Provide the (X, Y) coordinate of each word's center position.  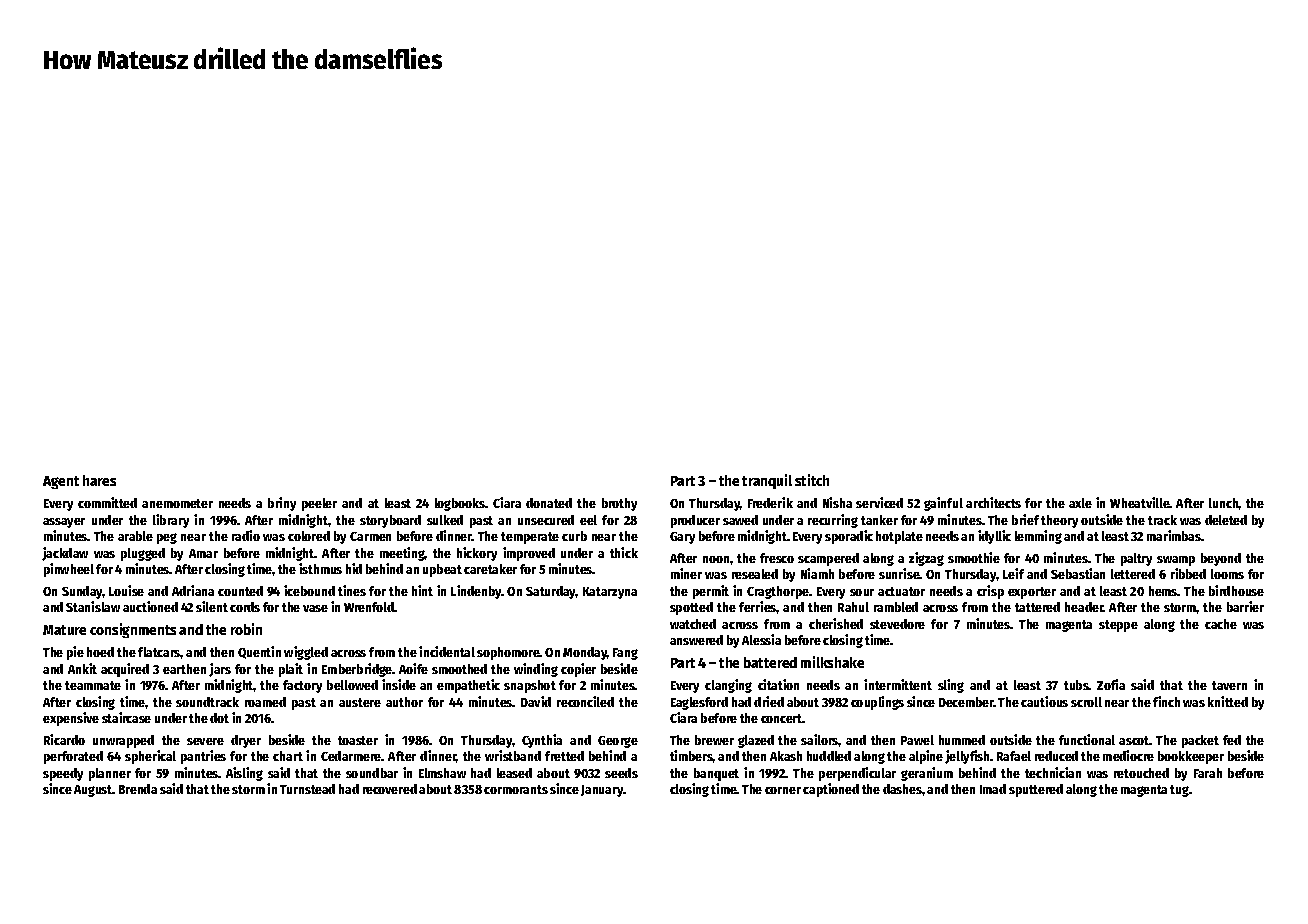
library (171, 521)
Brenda (138, 789)
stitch (812, 480)
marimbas (1174, 535)
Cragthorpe (778, 592)
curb (574, 536)
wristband (513, 755)
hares (99, 480)
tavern (1229, 685)
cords (245, 607)
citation (778, 684)
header (1084, 607)
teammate (93, 685)
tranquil (767, 481)
